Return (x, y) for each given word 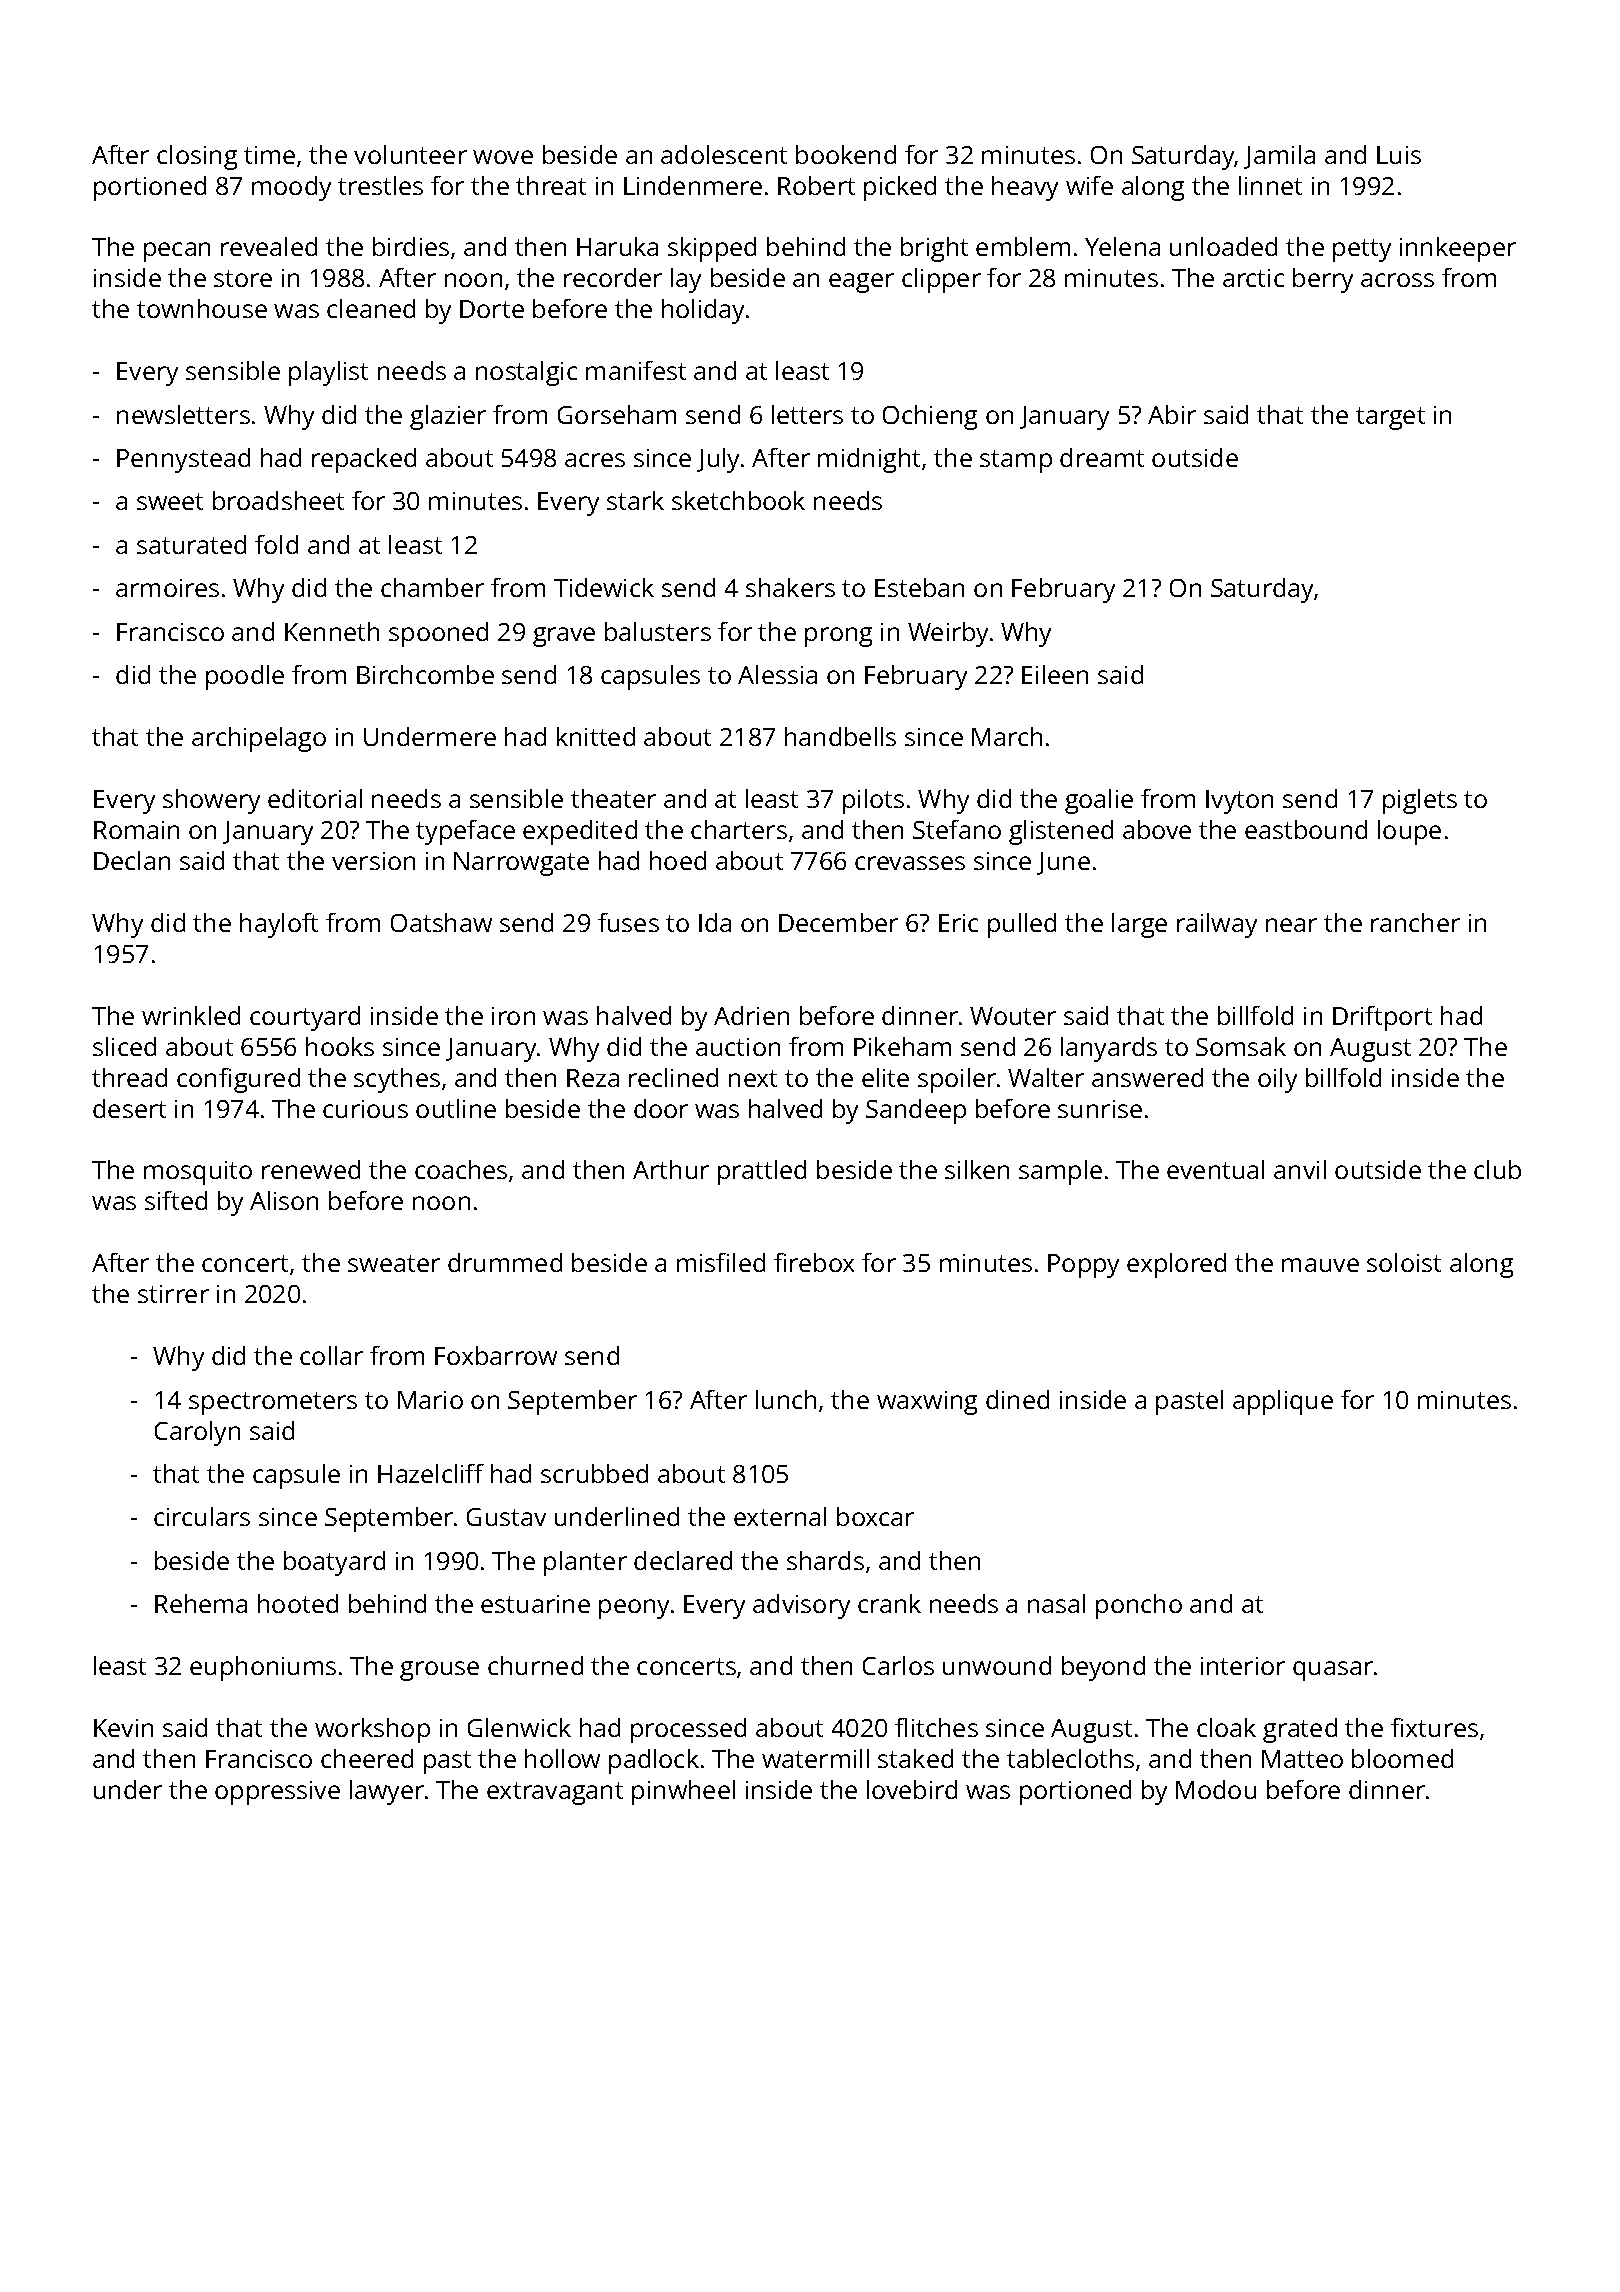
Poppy (1083, 1266)
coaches (461, 1169)
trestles (380, 185)
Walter (1046, 1077)
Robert (816, 185)
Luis (1399, 155)
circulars (202, 1516)
